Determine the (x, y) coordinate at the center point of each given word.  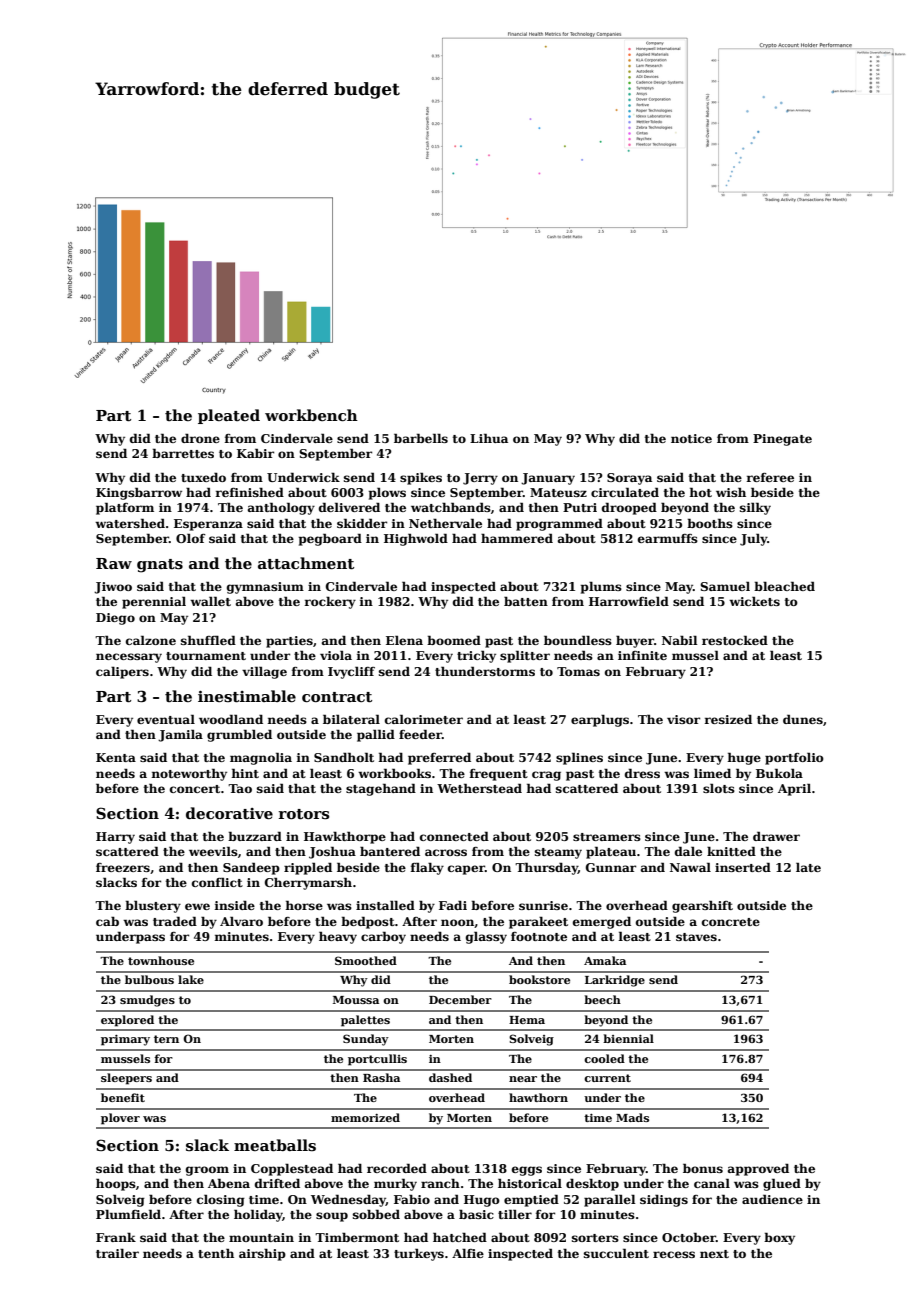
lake (191, 979)
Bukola (779, 773)
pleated (229, 416)
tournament (206, 656)
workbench (311, 415)
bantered (390, 851)
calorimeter (424, 719)
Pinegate (782, 440)
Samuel (725, 586)
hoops (116, 1184)
